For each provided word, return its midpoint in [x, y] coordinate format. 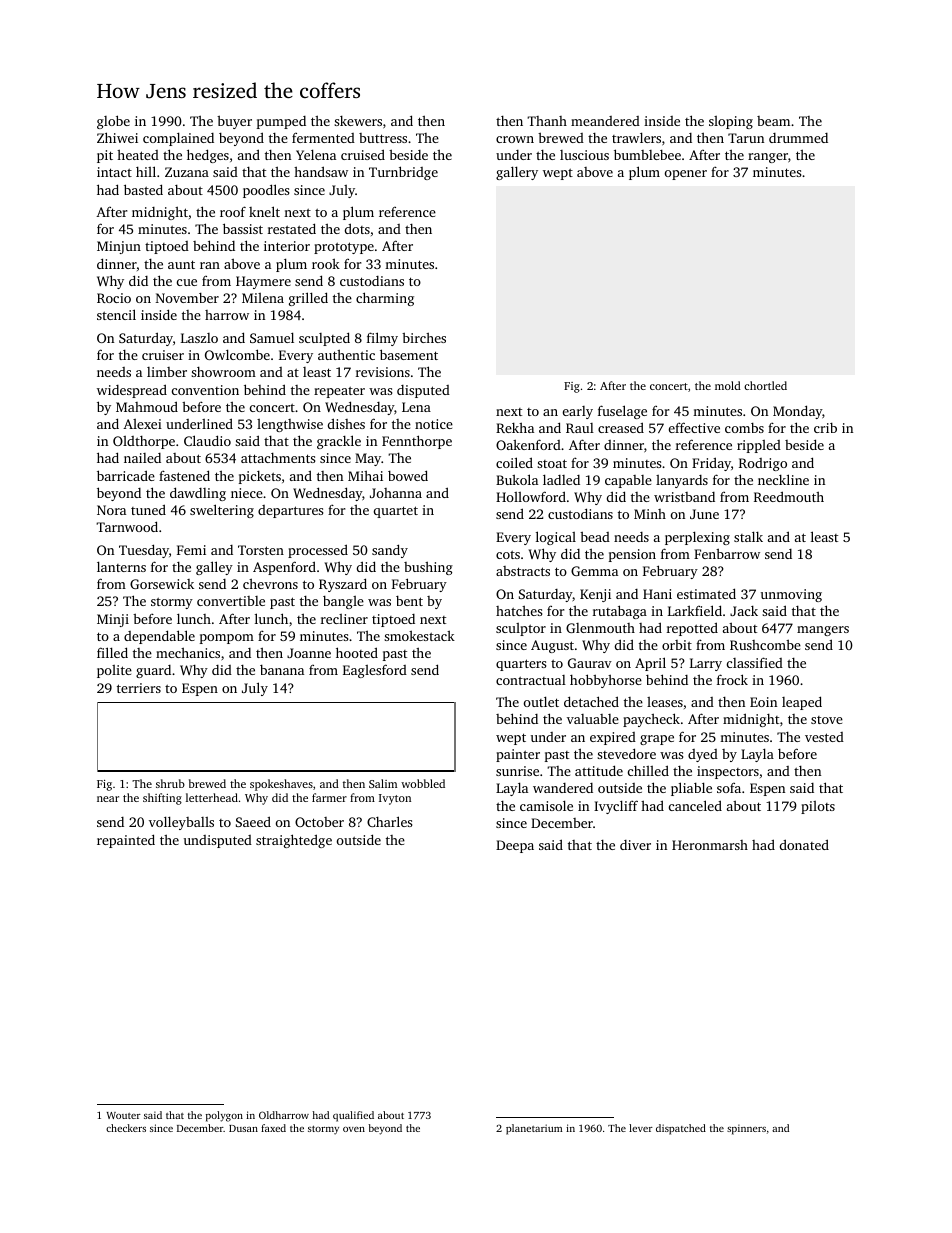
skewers [358, 121]
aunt [181, 264]
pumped [281, 122]
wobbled [423, 783]
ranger [768, 158]
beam [773, 121]
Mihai [365, 475]
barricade [126, 475]
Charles [389, 821]
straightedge [294, 841]
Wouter [124, 1115]
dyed [703, 755]
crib [825, 428]
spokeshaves [281, 785]
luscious [584, 155]
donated [804, 844]
